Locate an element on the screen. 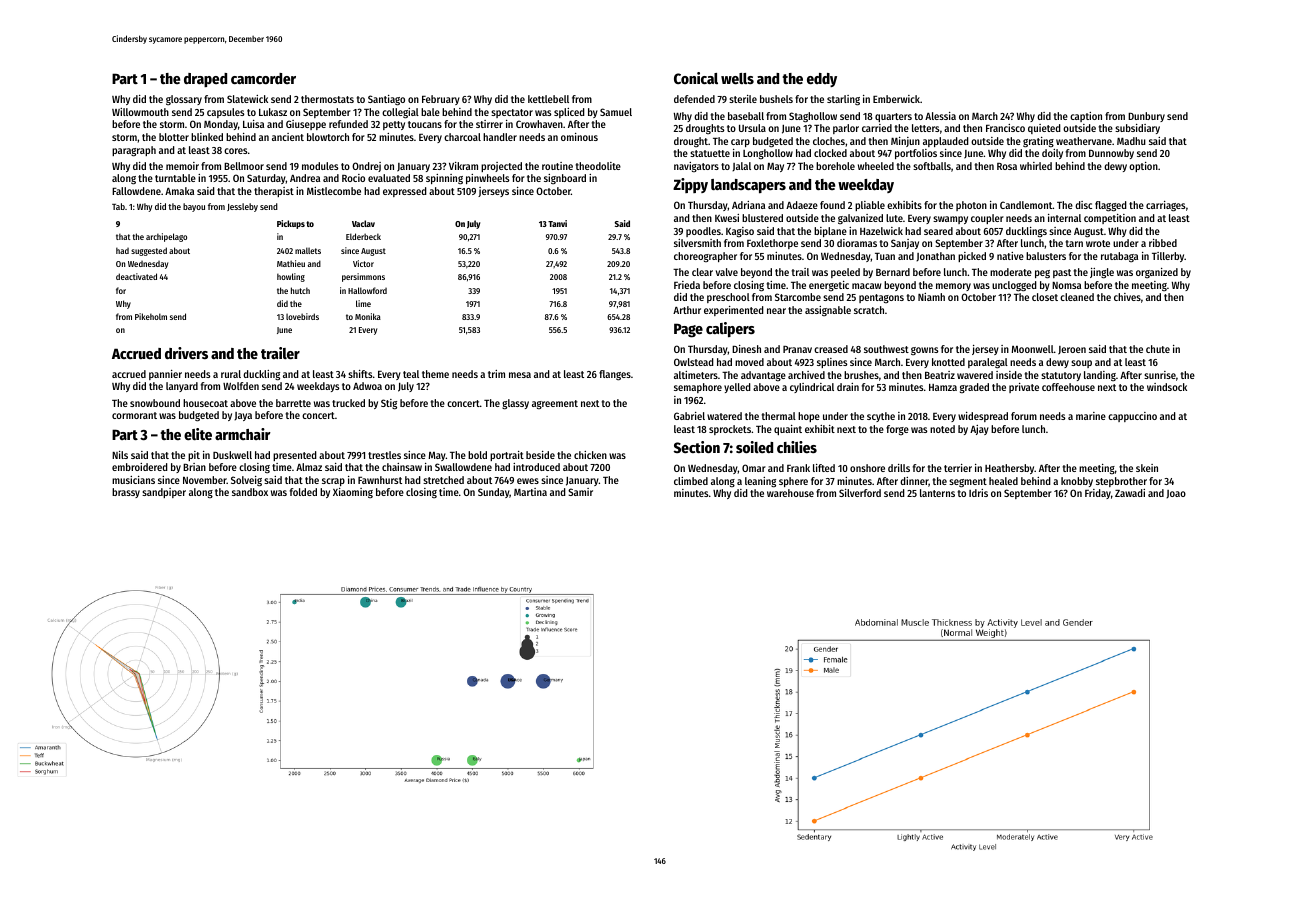 The height and width of the screenshot is (924, 1308). projected is located at coordinates (501, 167).
